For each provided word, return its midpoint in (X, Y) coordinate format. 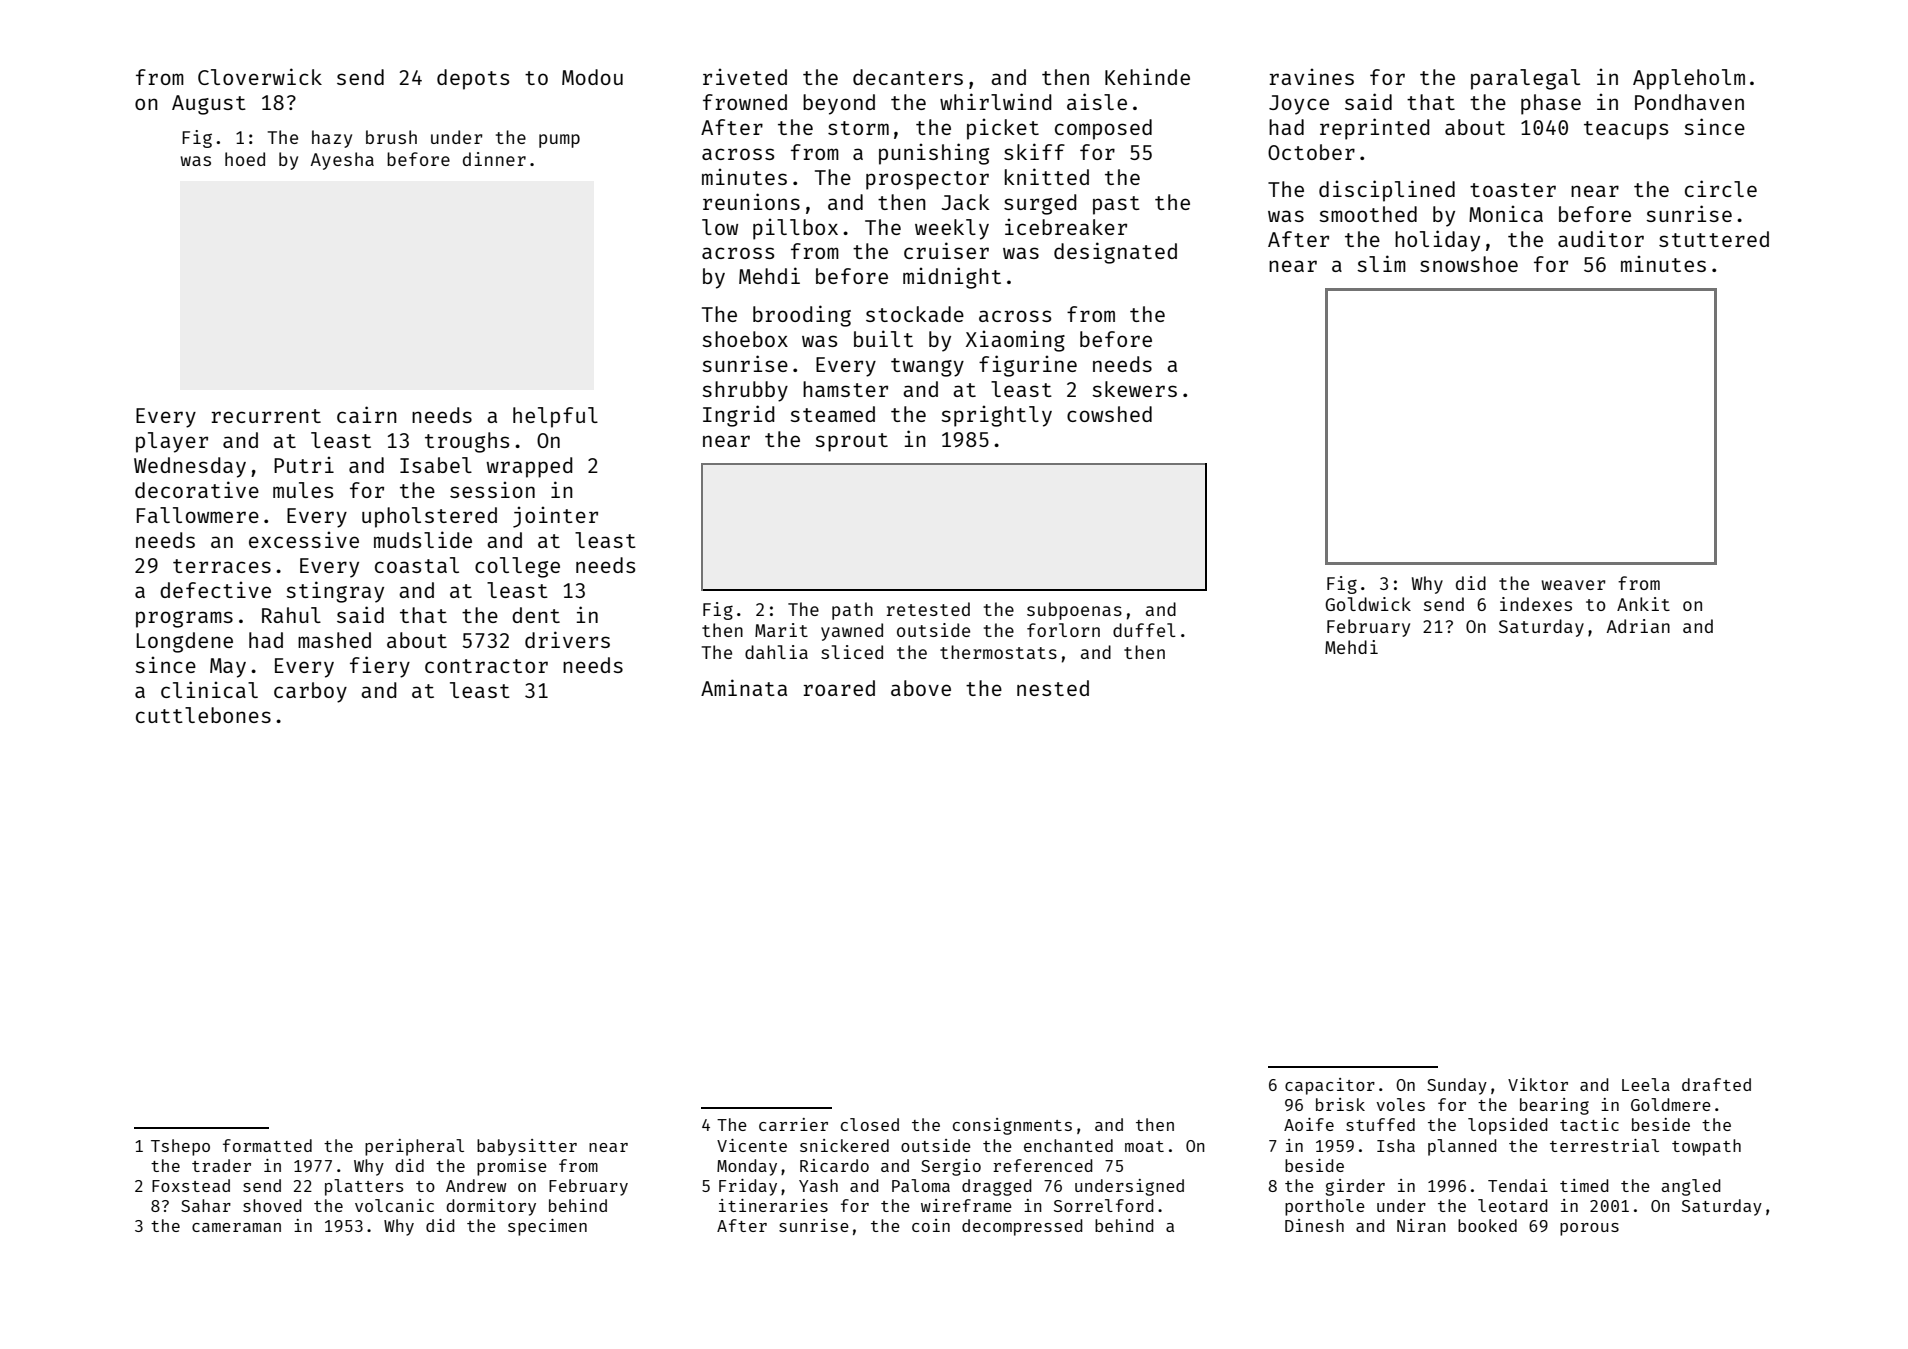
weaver (1574, 585)
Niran (1421, 1225)
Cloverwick (260, 76)
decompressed (1022, 1227)
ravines (1312, 76)
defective (215, 589)
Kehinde (1147, 76)
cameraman (236, 1227)
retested (928, 609)
